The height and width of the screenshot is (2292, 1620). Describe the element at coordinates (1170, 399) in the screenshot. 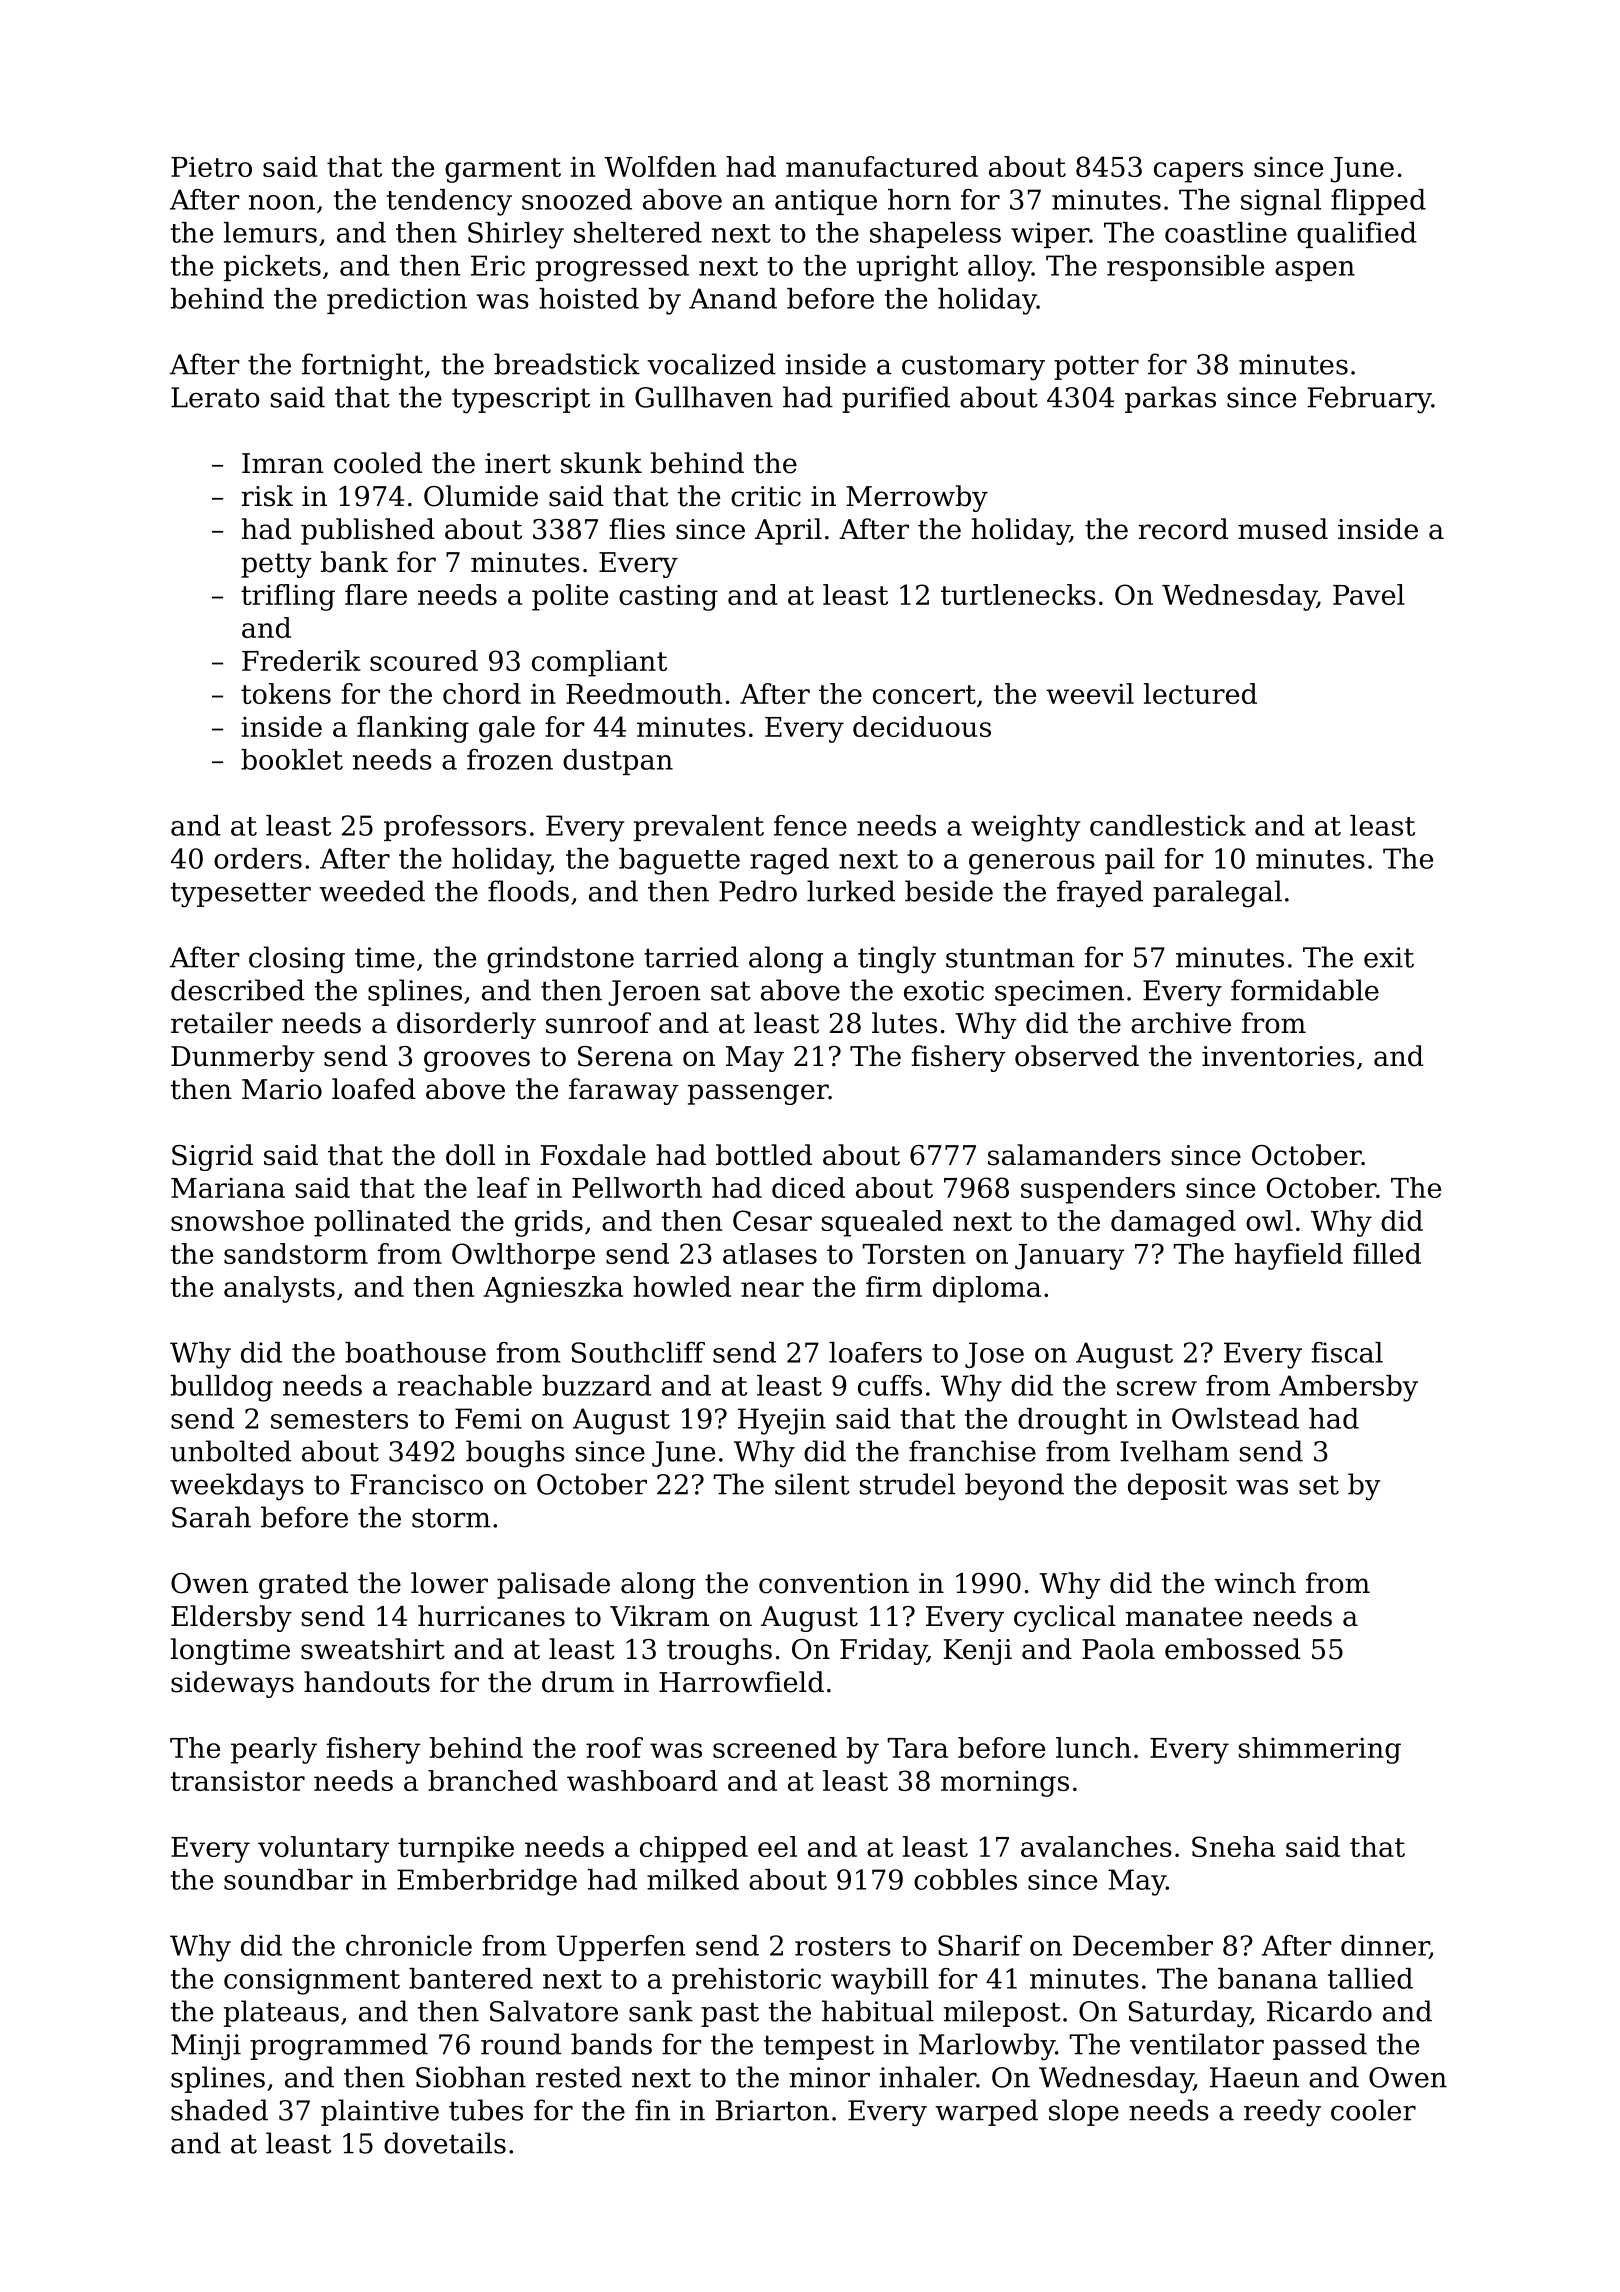

I see `parkas` at that location.
